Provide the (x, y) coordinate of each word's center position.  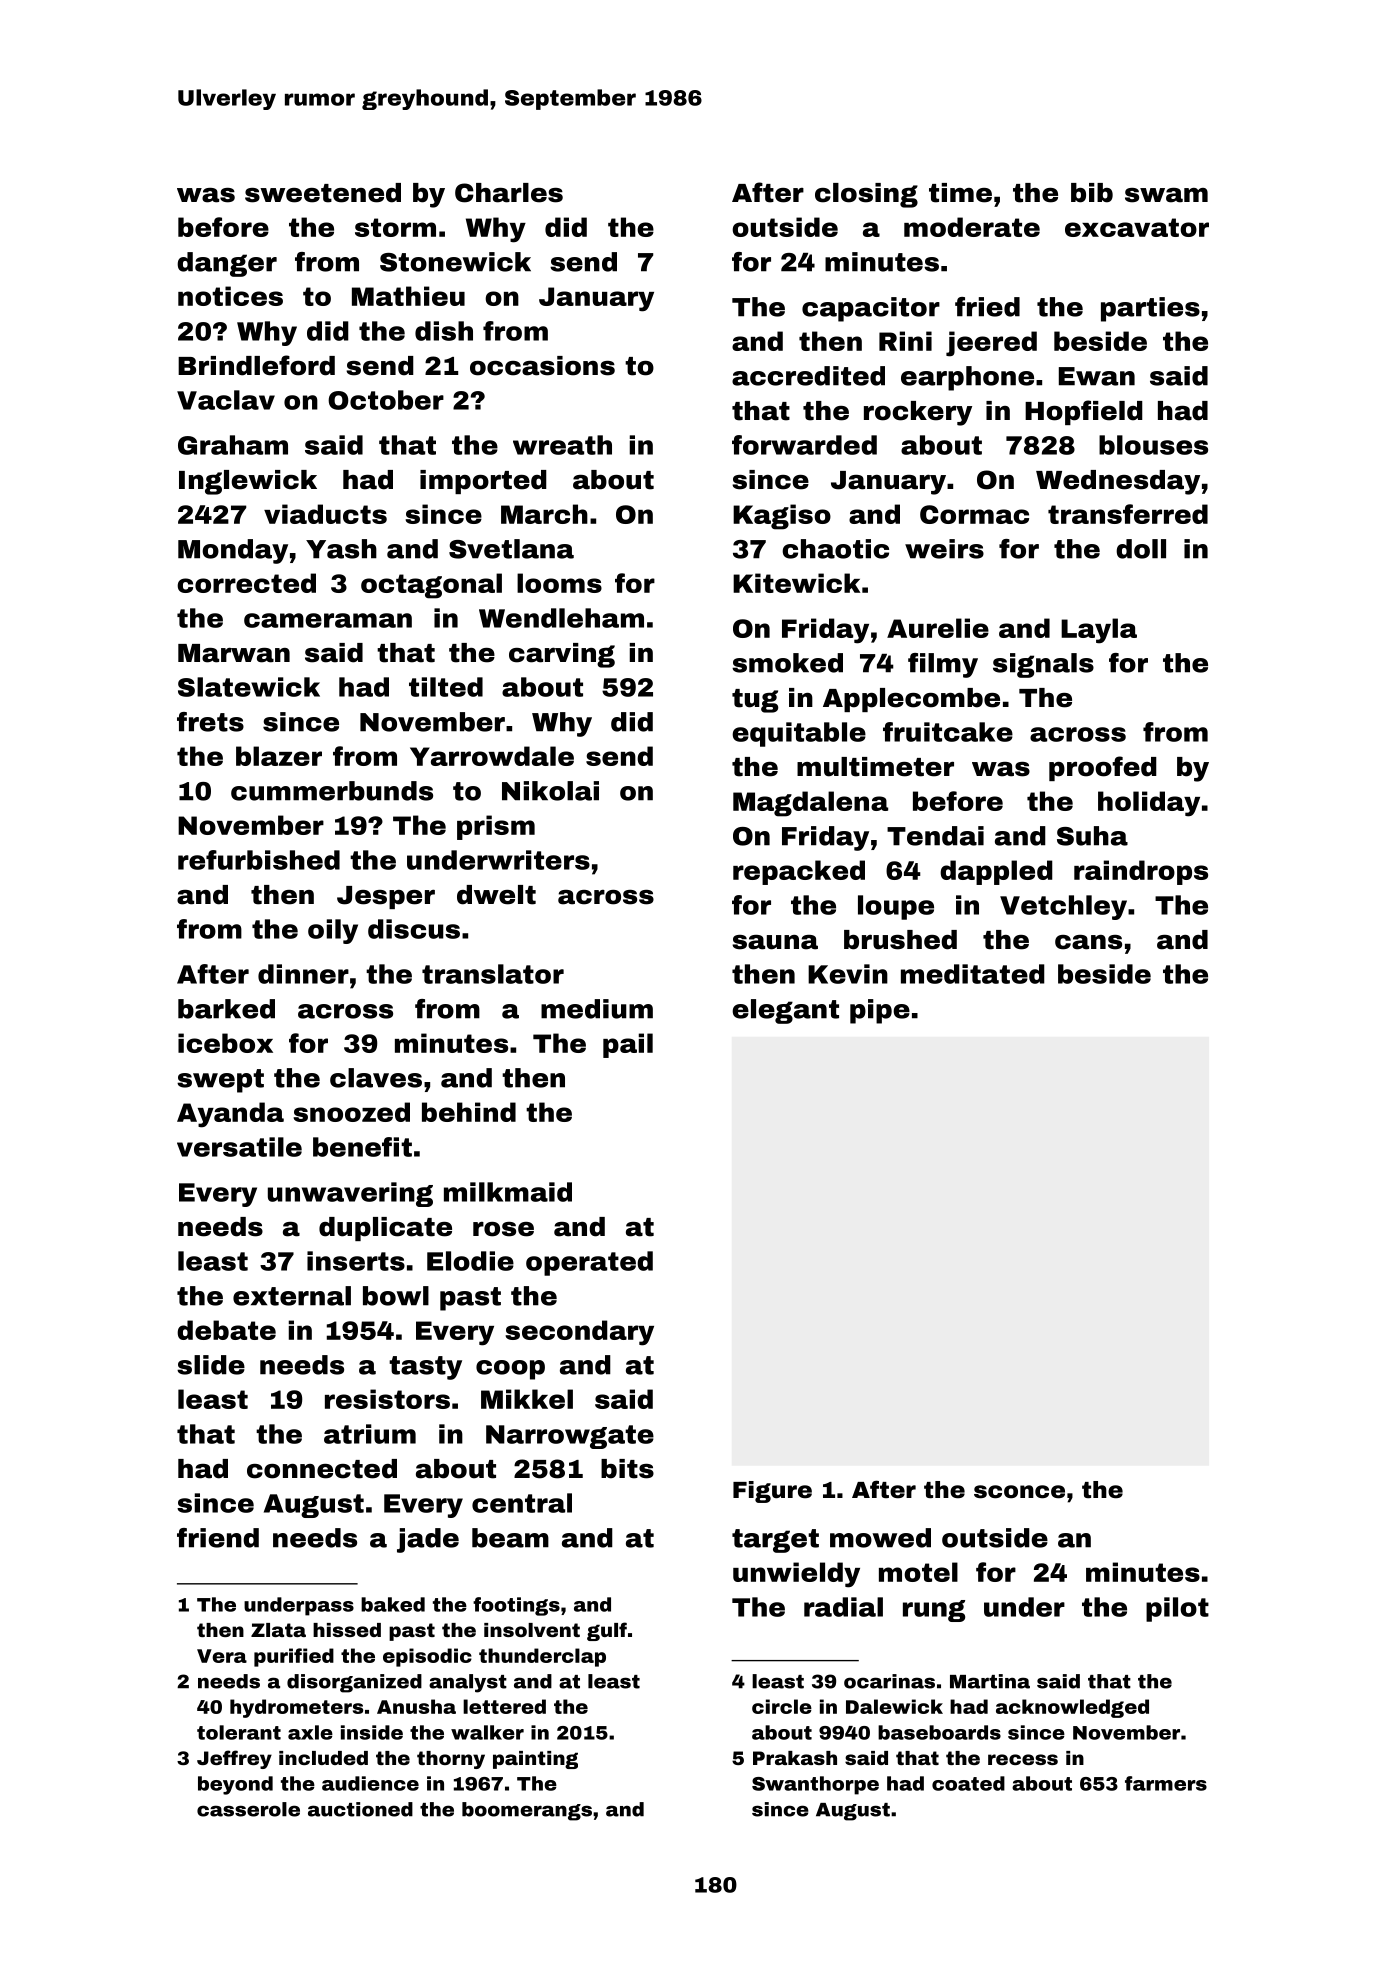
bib (1092, 193)
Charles (509, 193)
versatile (239, 1147)
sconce (1019, 1492)
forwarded (804, 445)
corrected (246, 583)
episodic (427, 1657)
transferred (1128, 514)
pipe (880, 1011)
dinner (303, 974)
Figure (772, 1492)
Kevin (848, 974)
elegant (785, 1011)
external (292, 1296)
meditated (973, 974)
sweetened (323, 193)
